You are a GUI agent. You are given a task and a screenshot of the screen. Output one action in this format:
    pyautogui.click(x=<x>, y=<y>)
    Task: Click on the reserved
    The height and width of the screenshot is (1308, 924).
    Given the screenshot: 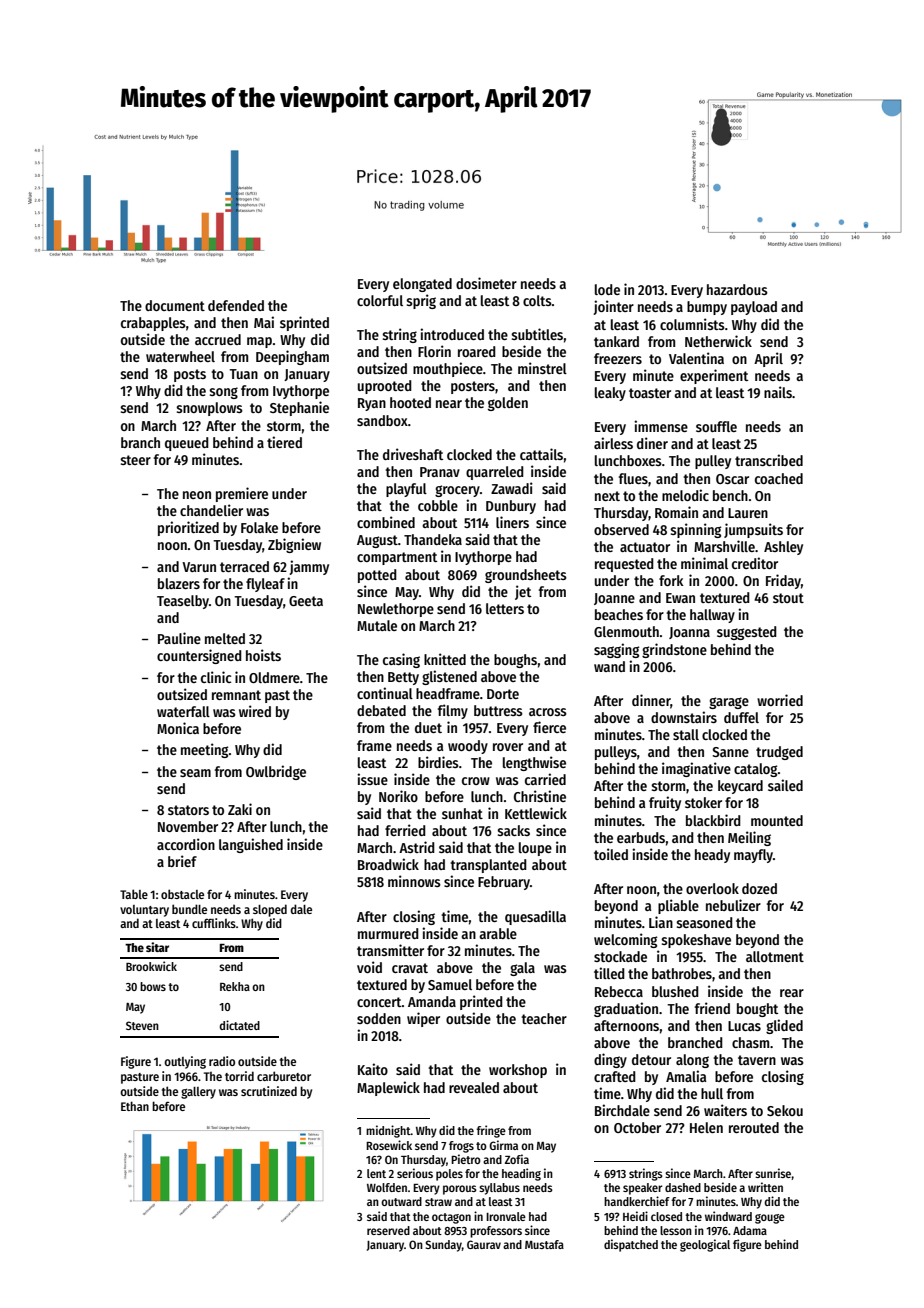 What is the action you would take?
    pyautogui.click(x=388, y=1230)
